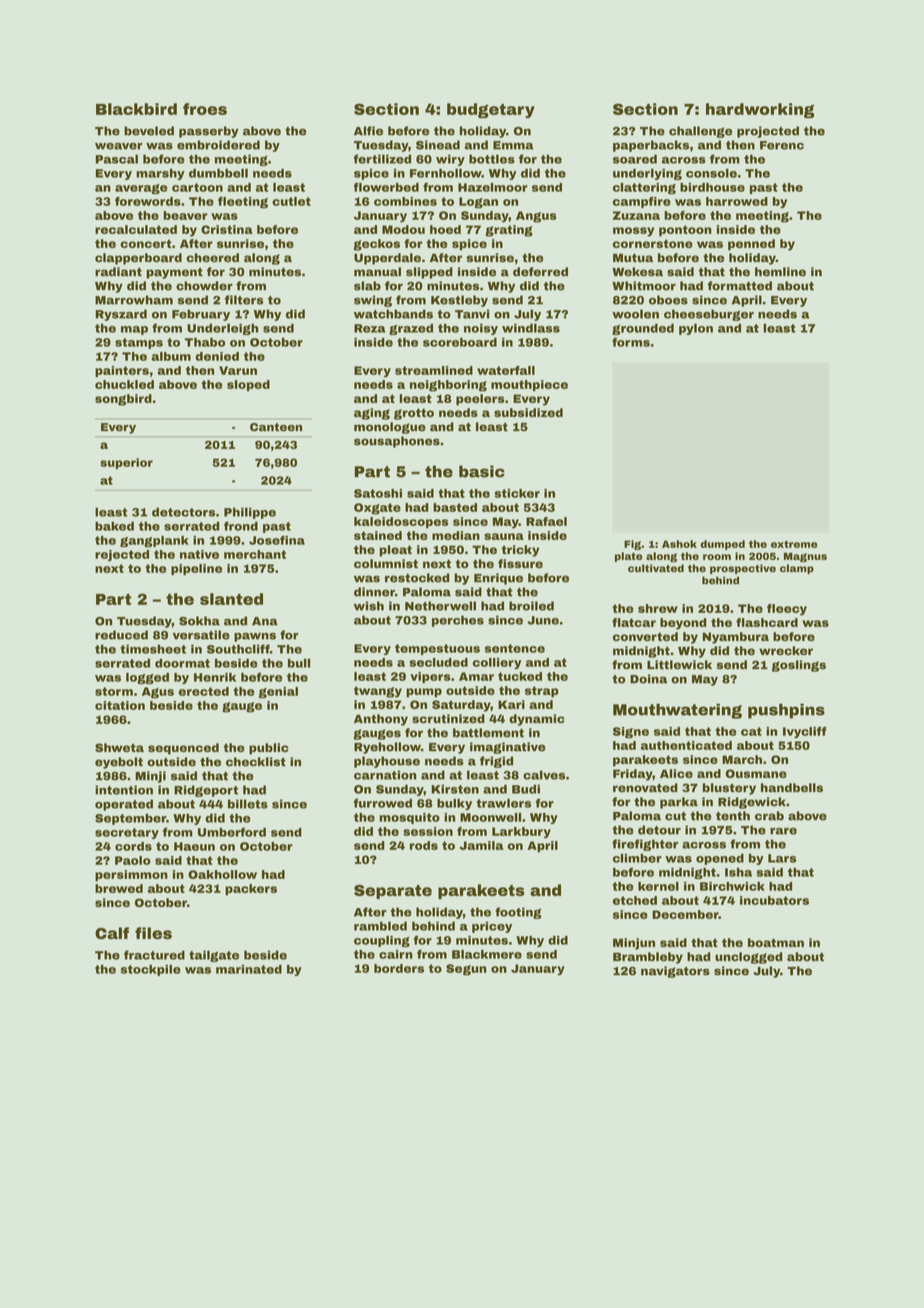 The image size is (924, 1308). What do you see at coordinates (739, 286) in the image?
I see `formatted` at bounding box center [739, 286].
